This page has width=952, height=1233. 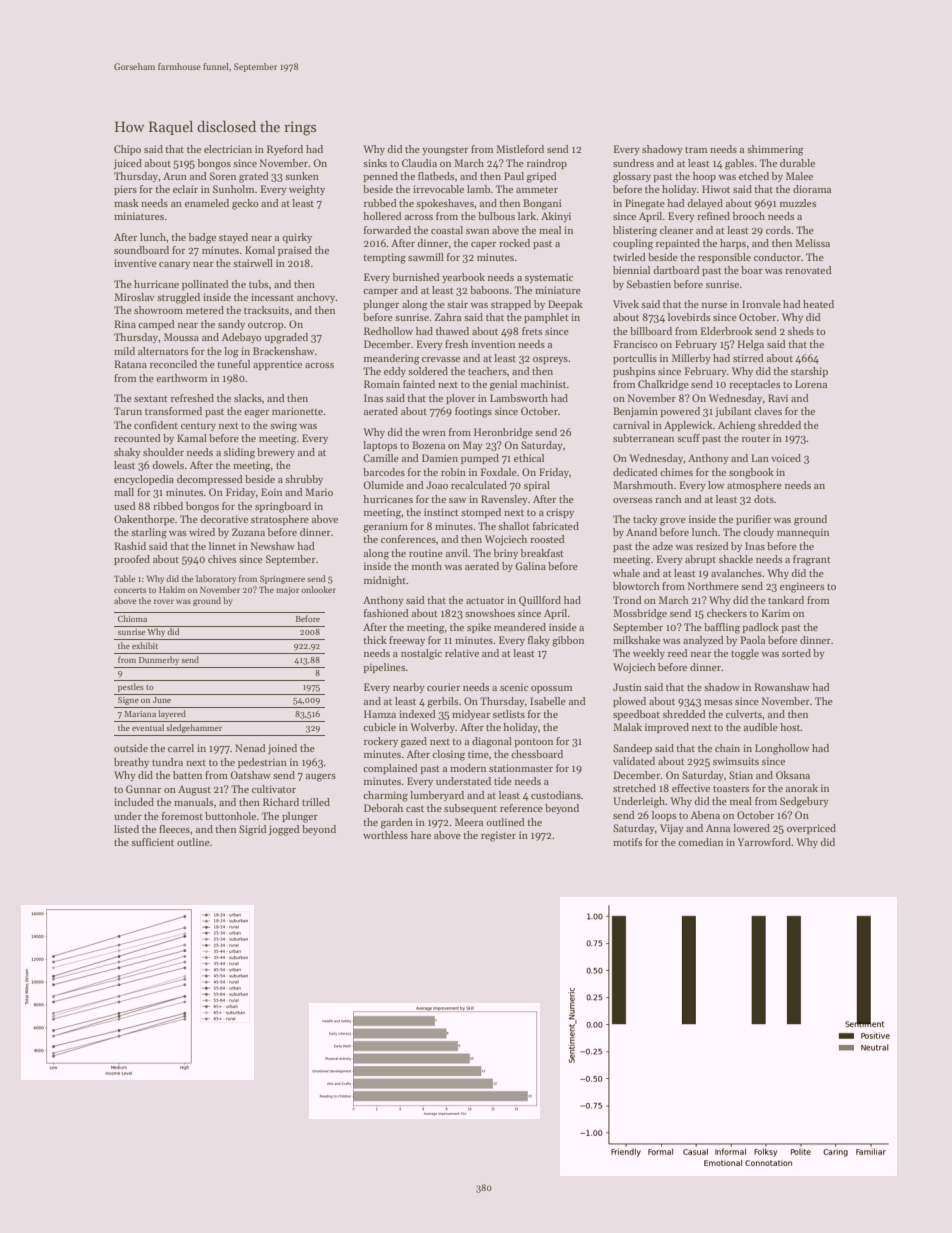 I want to click on heated, so click(x=818, y=304).
